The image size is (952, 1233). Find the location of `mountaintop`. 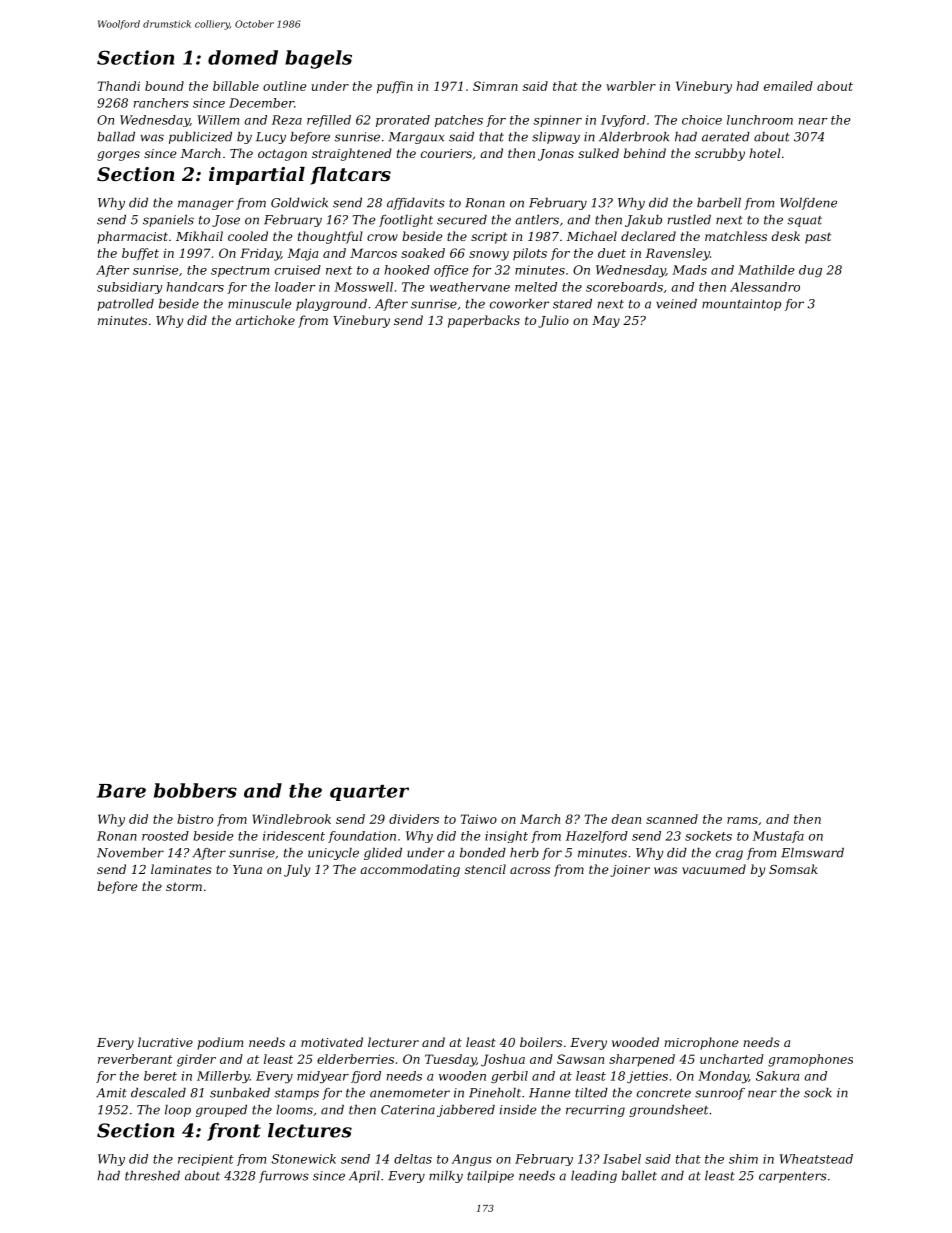

mountaintop is located at coordinates (741, 305).
